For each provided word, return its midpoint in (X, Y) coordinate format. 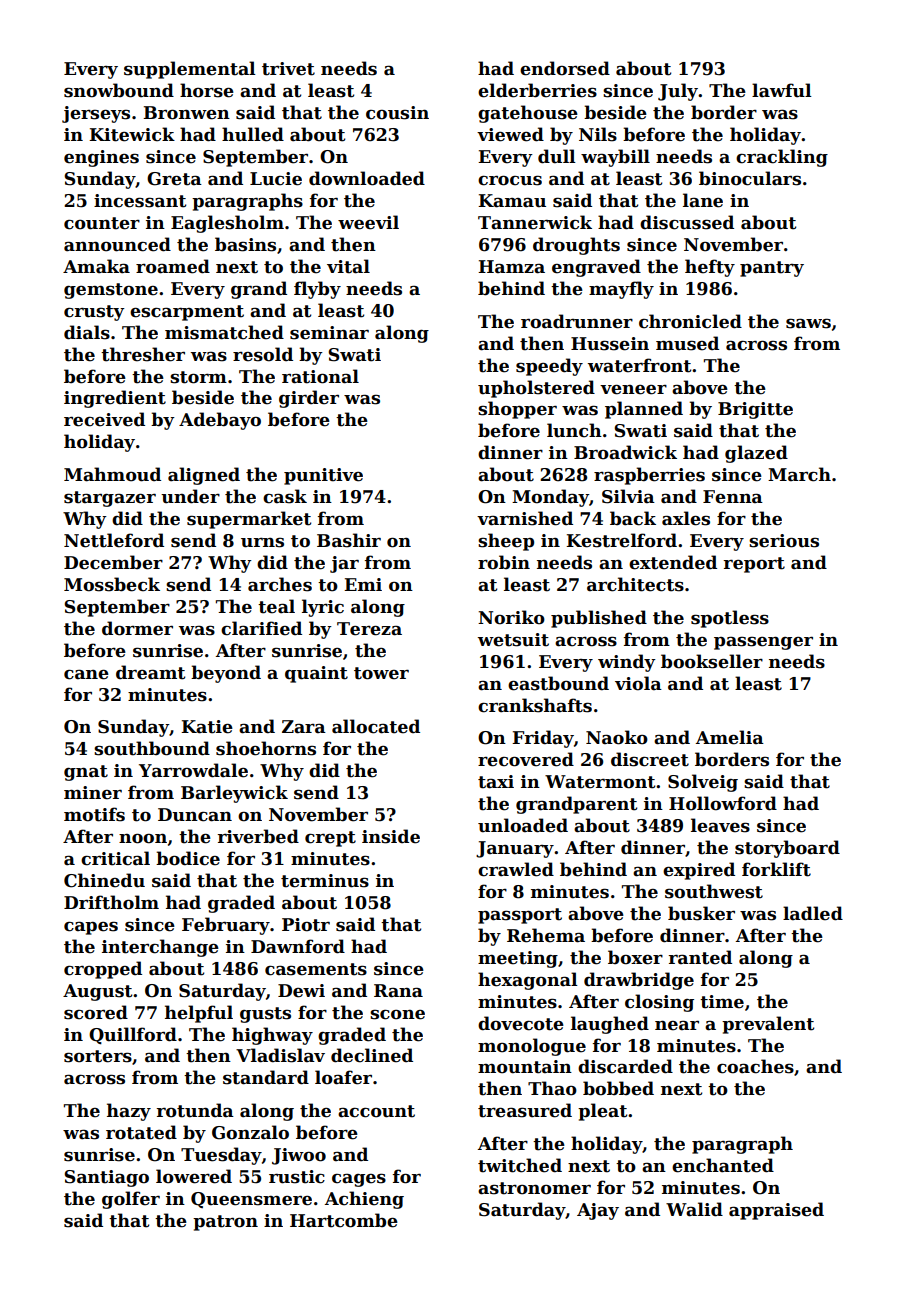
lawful (782, 90)
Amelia (730, 737)
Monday (550, 498)
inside (391, 836)
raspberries (649, 476)
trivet (288, 69)
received (104, 419)
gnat (86, 773)
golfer (131, 1200)
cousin (397, 113)
